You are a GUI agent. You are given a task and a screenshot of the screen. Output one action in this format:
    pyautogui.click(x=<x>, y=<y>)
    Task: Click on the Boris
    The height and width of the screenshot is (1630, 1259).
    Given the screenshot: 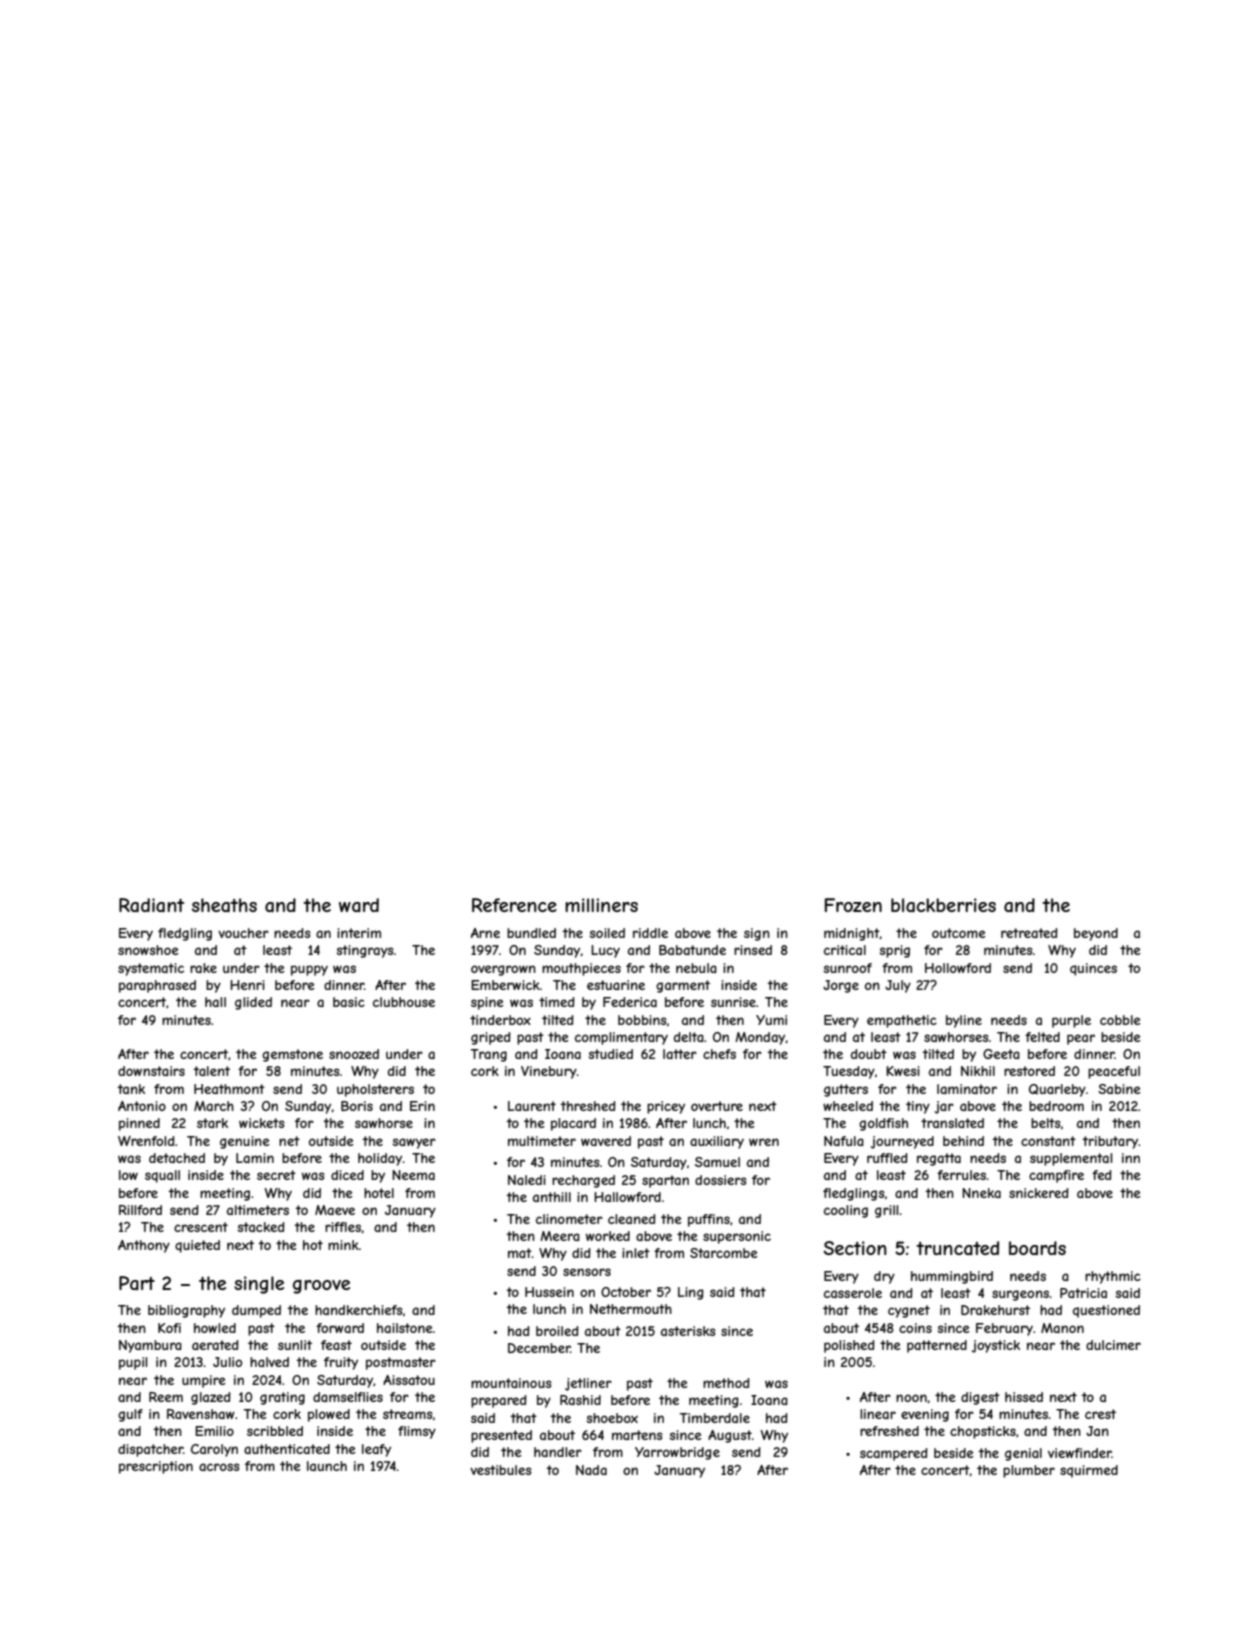 What is the action you would take?
    pyautogui.click(x=357, y=1106)
